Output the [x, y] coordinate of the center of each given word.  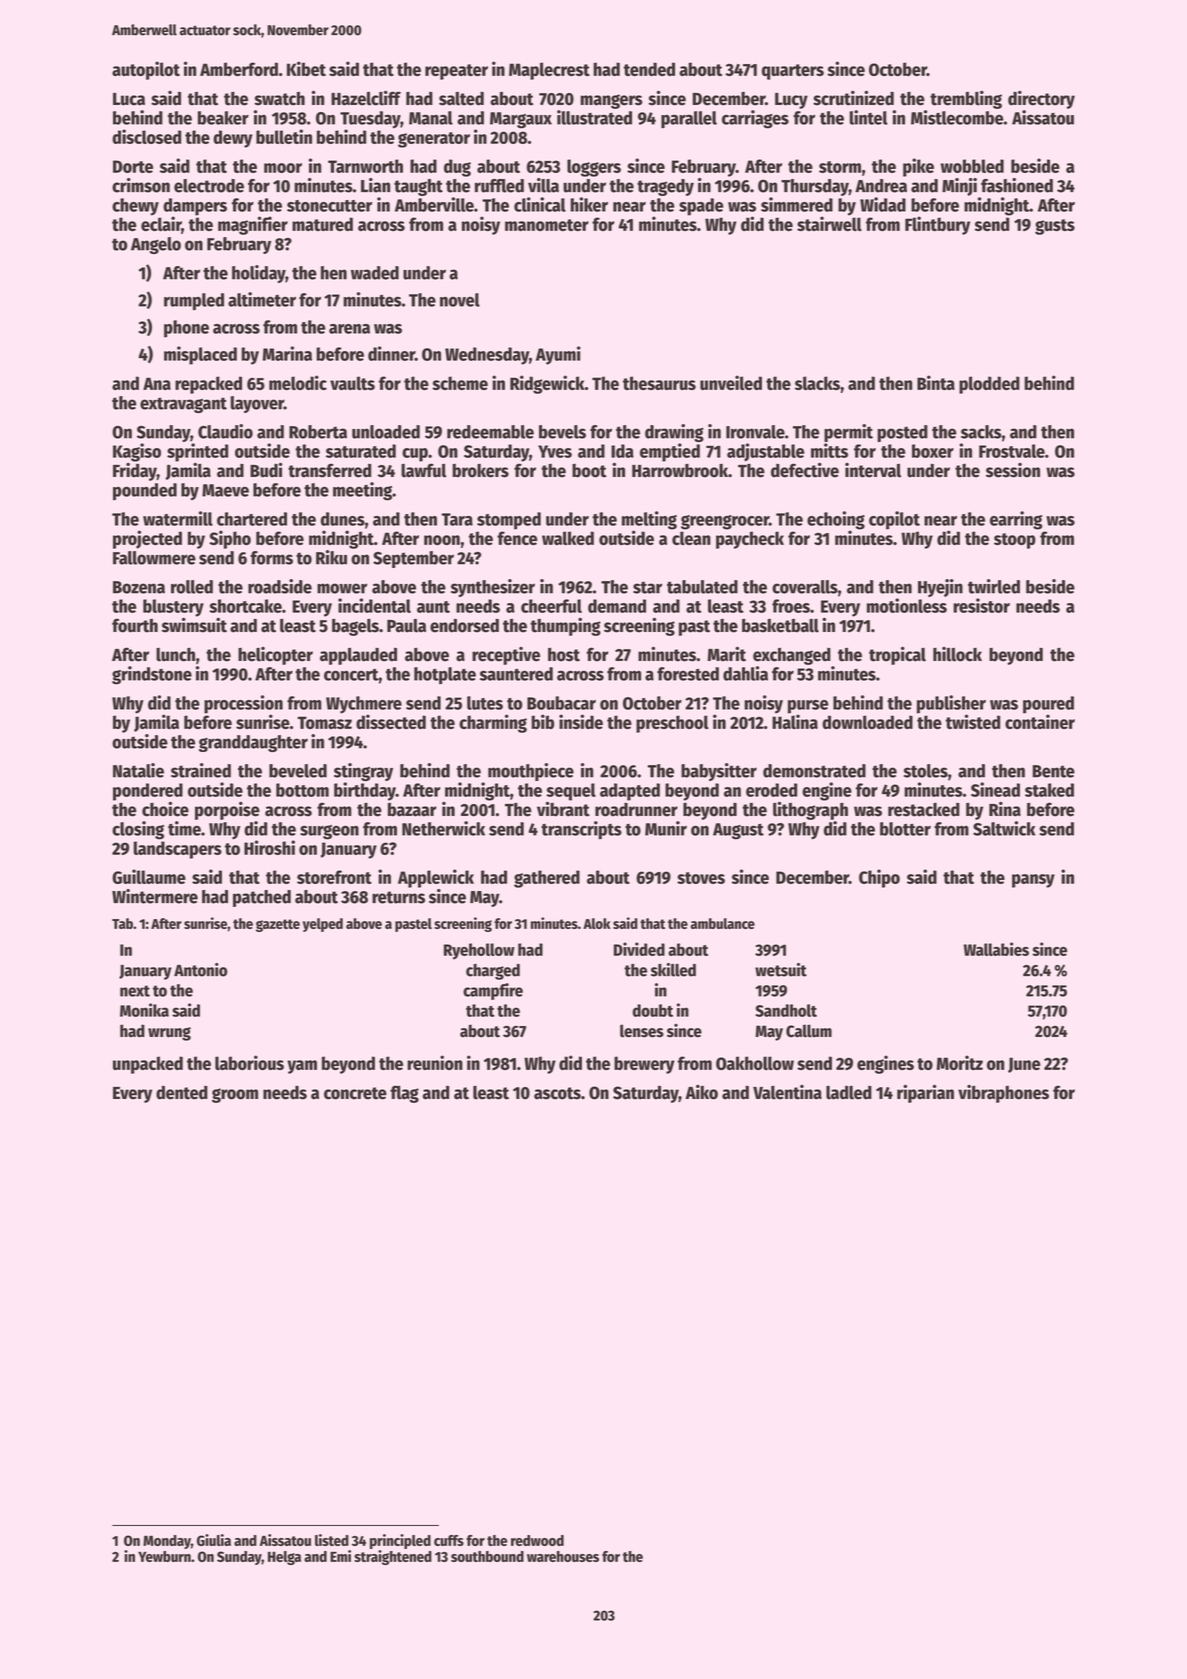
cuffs [449, 1540]
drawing [674, 433]
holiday [259, 274]
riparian [925, 1093]
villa [543, 185]
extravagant [183, 405]
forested [688, 674]
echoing [836, 520]
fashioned [1017, 185]
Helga [284, 1558]
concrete [355, 1093]
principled [400, 1541]
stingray [363, 772]
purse [808, 707]
